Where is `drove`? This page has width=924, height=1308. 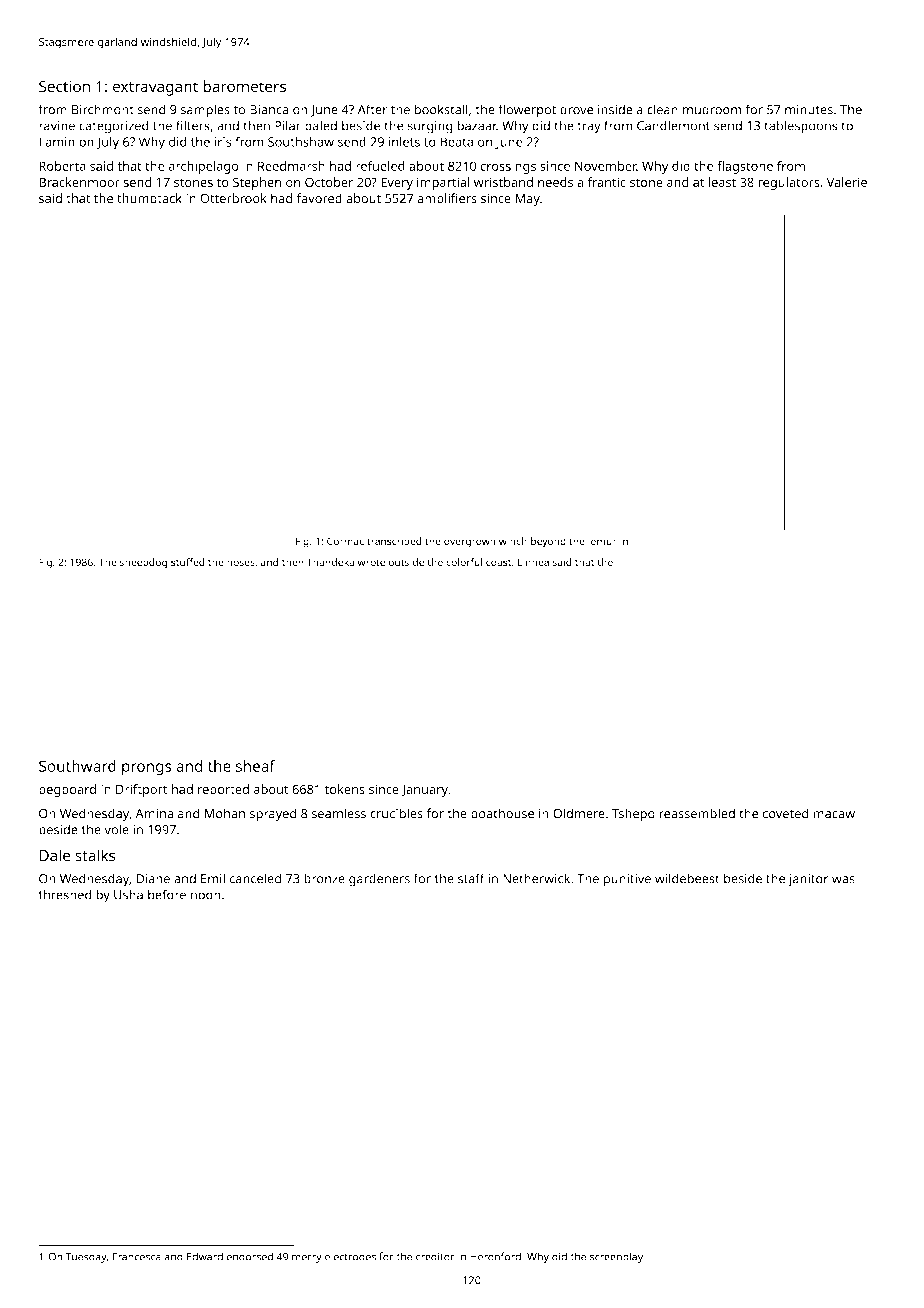 drove is located at coordinates (577, 109).
